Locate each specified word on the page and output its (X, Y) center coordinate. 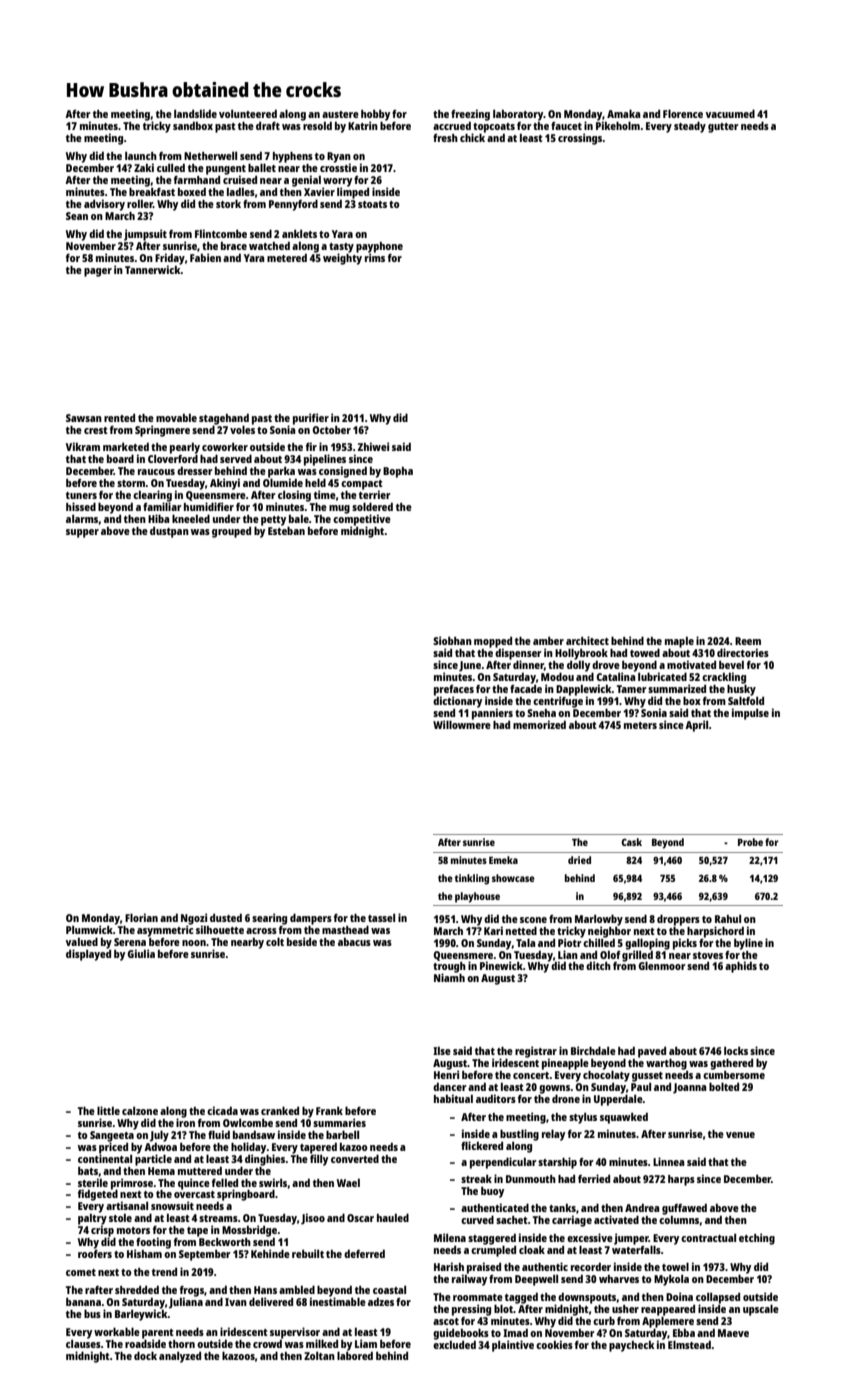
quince (194, 1184)
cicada (222, 1110)
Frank (329, 1111)
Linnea (668, 1161)
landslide (195, 113)
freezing (470, 115)
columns (679, 1220)
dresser (195, 471)
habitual (453, 1098)
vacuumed (730, 113)
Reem (748, 641)
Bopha (398, 472)
